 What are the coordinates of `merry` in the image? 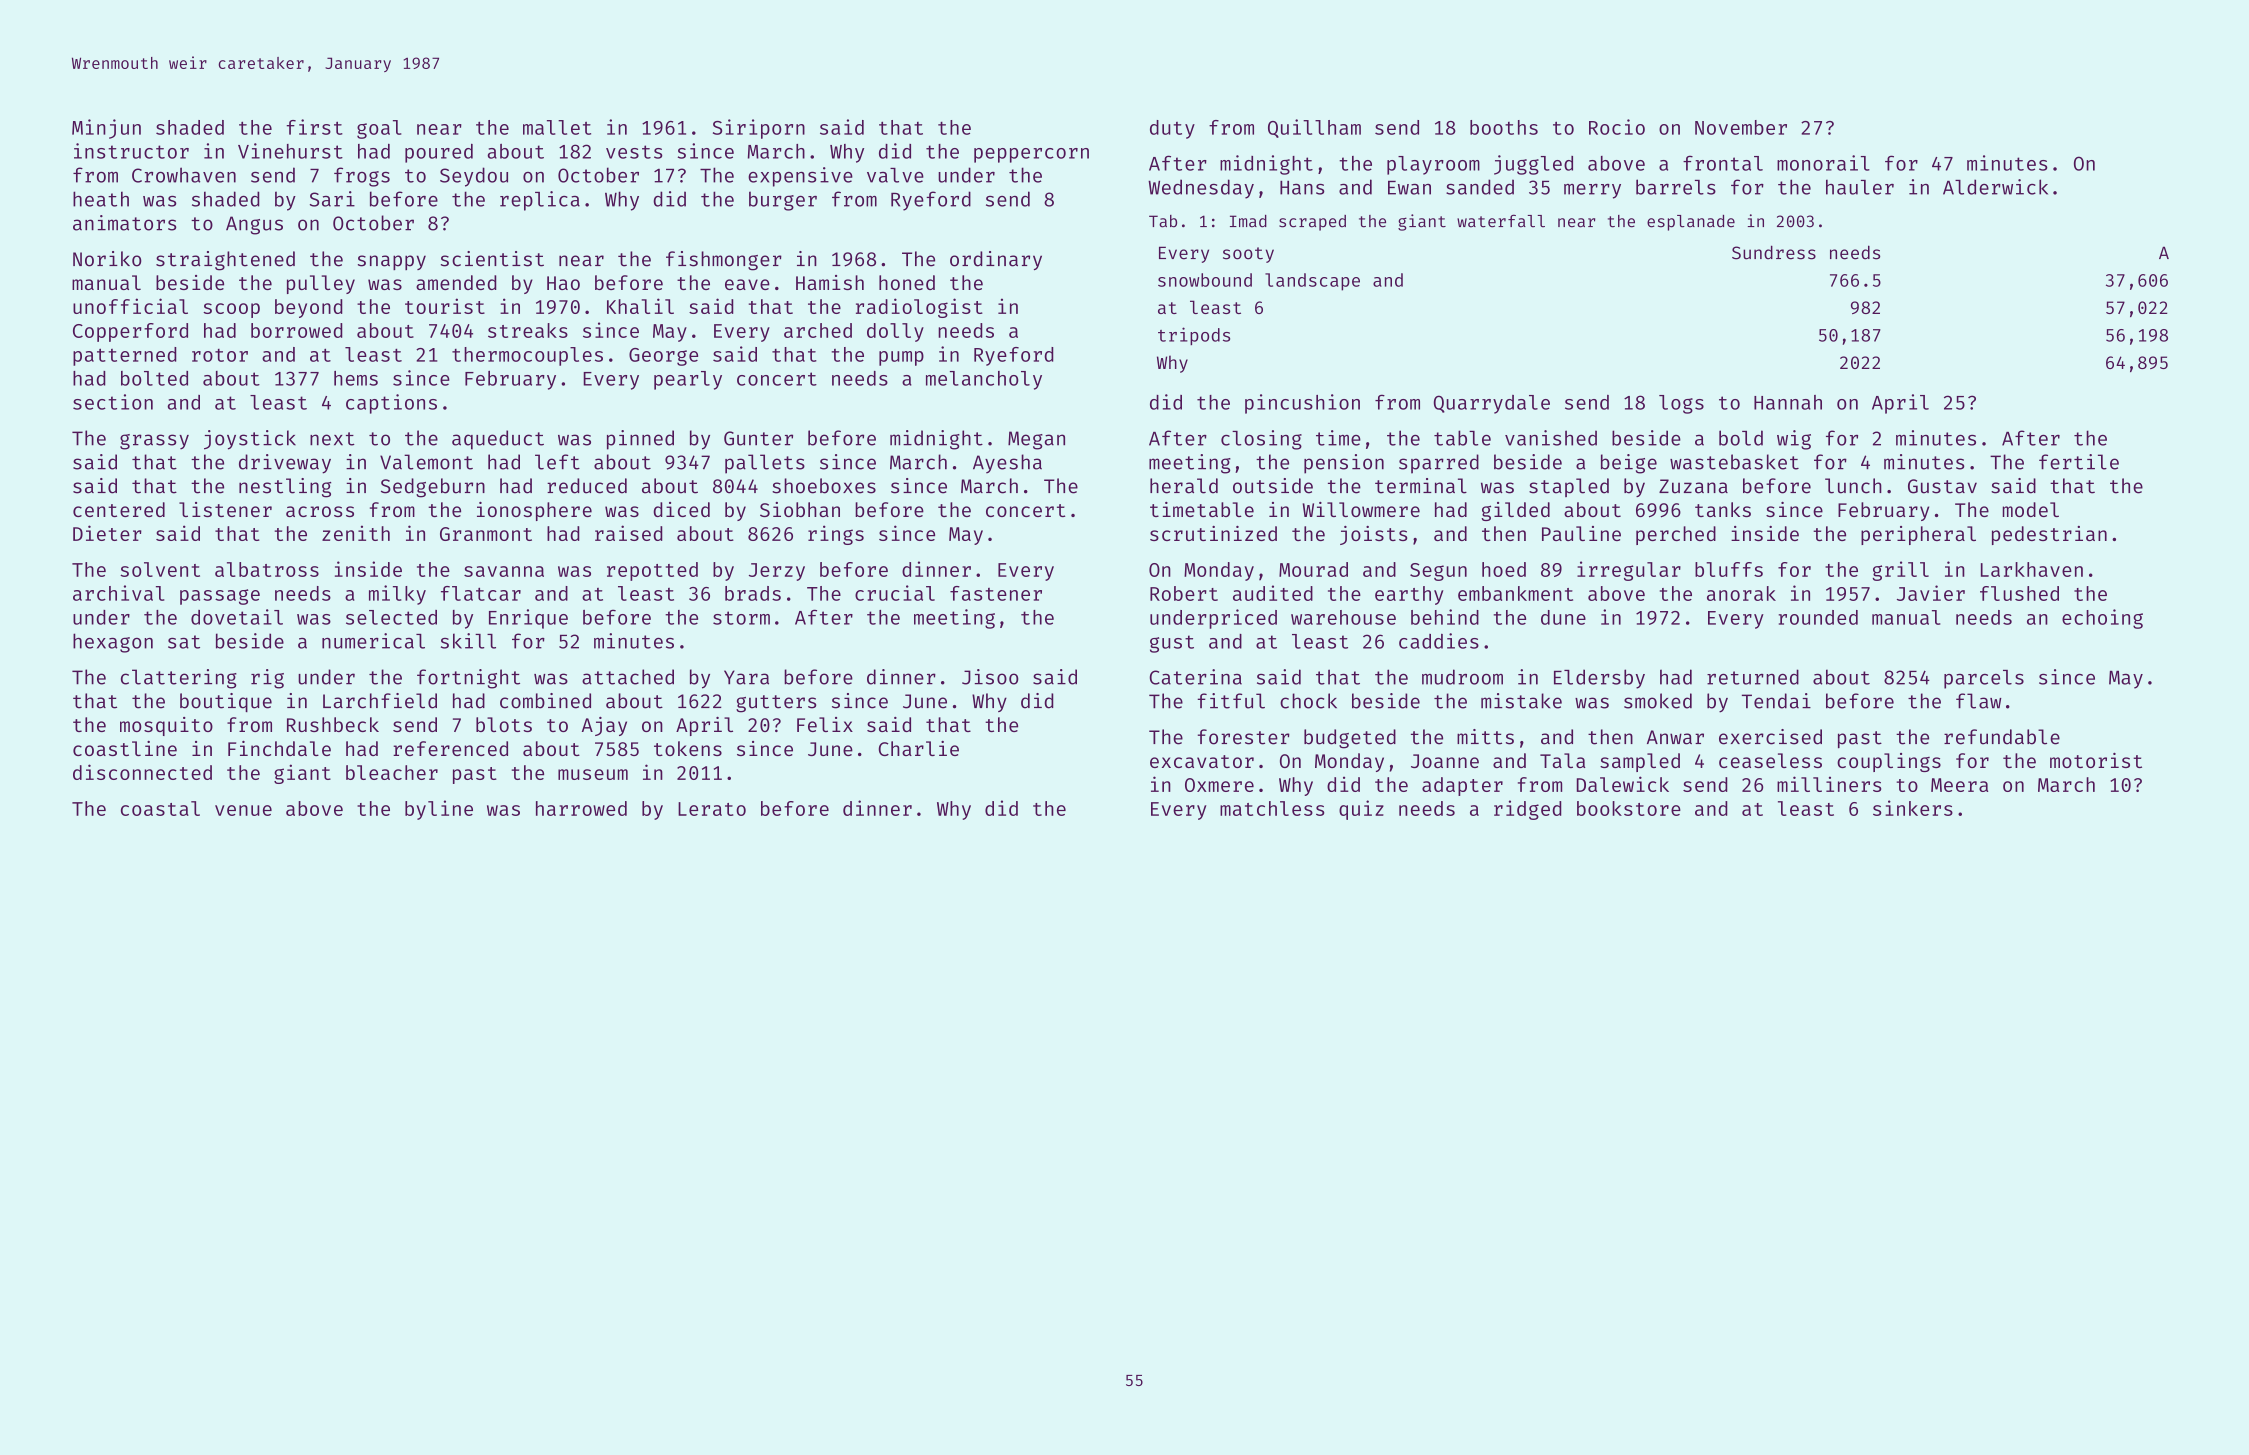 It's located at (1592, 191).
